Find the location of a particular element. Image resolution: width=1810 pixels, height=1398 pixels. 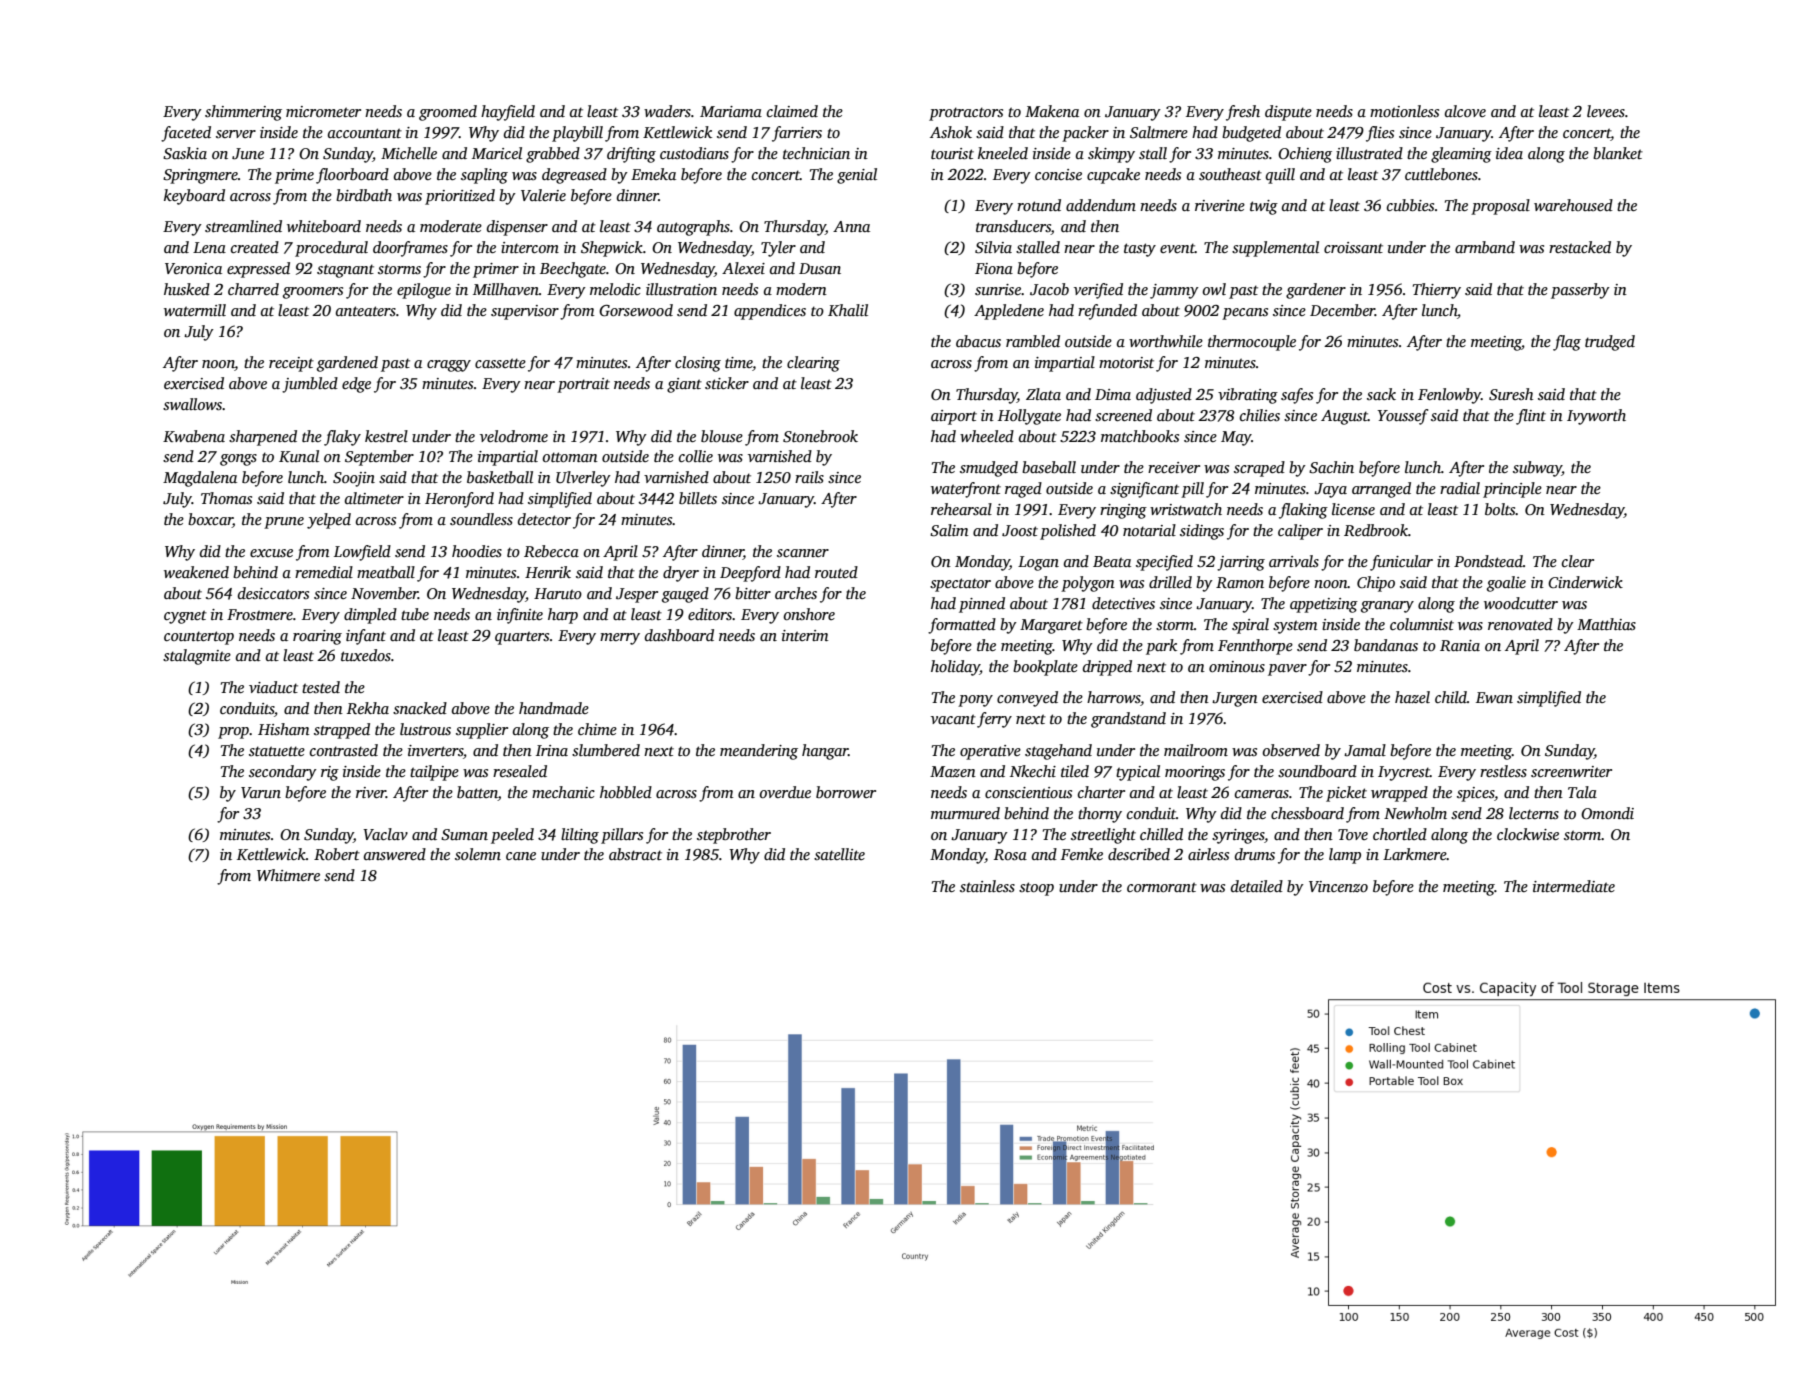

meandering is located at coordinates (759, 752).
